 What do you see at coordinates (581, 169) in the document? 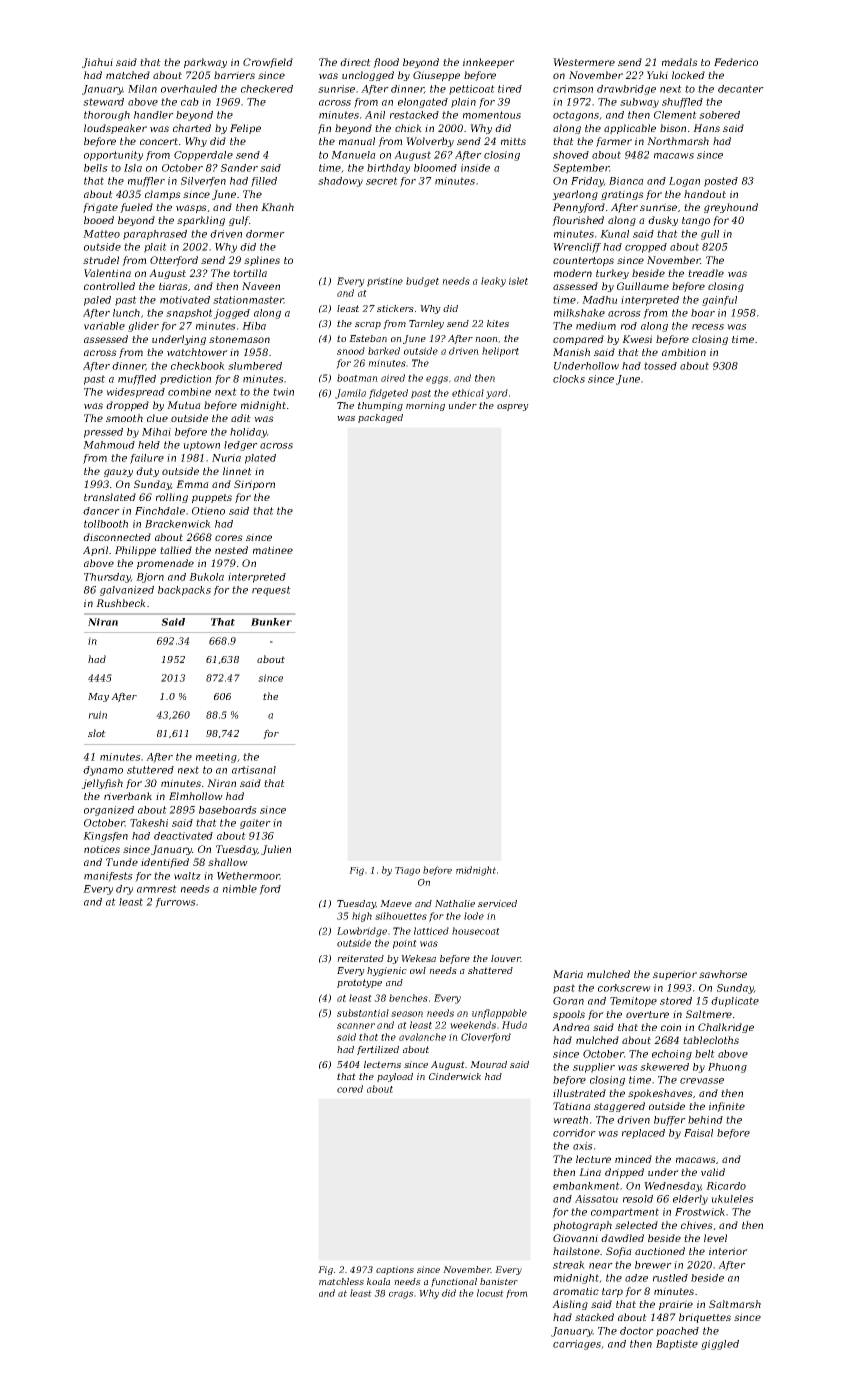
I see `September` at bounding box center [581, 169].
